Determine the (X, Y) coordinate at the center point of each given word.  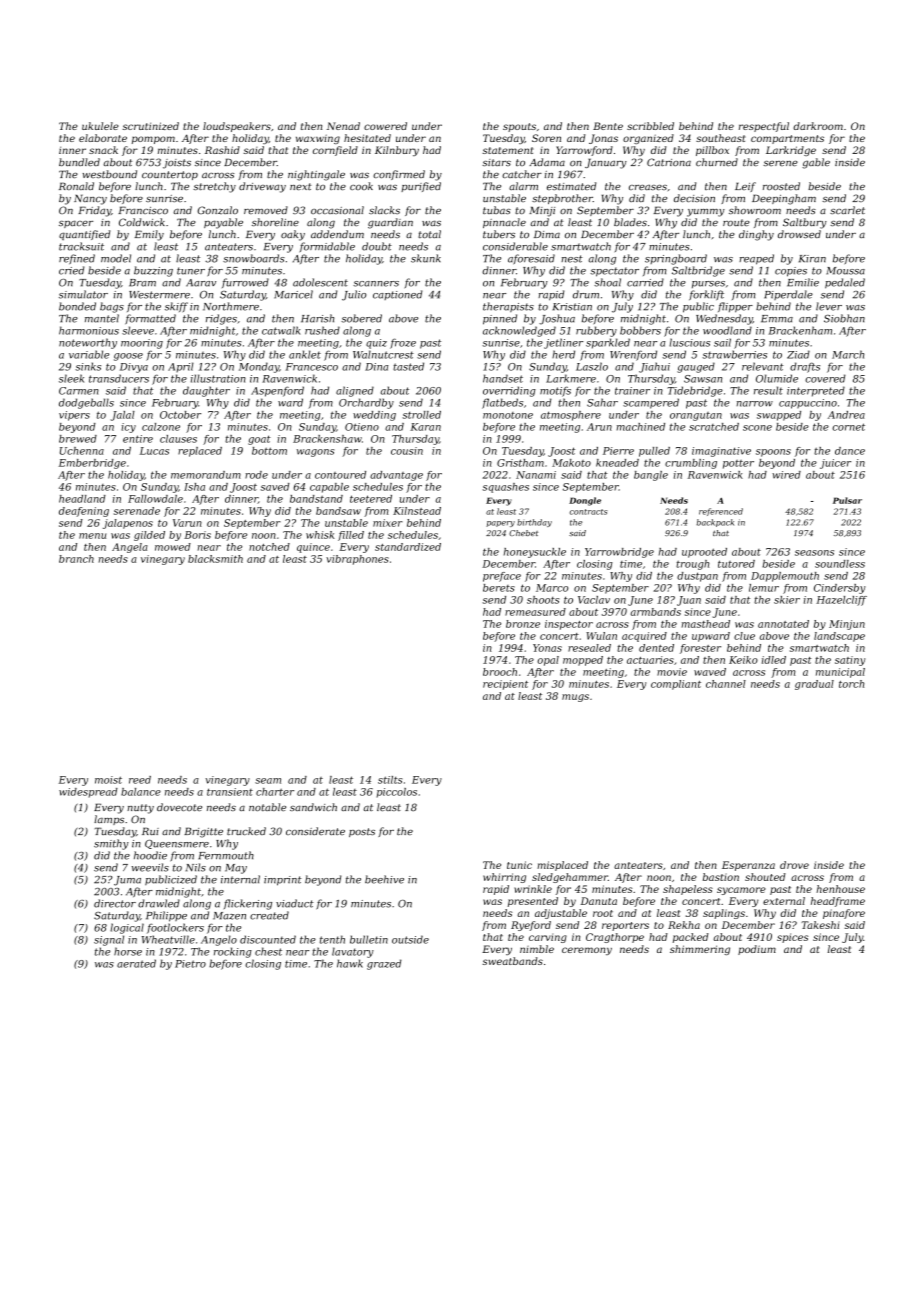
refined (77, 259)
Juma (127, 881)
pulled (654, 452)
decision (694, 198)
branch (76, 559)
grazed (384, 964)
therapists (508, 307)
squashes (505, 488)
